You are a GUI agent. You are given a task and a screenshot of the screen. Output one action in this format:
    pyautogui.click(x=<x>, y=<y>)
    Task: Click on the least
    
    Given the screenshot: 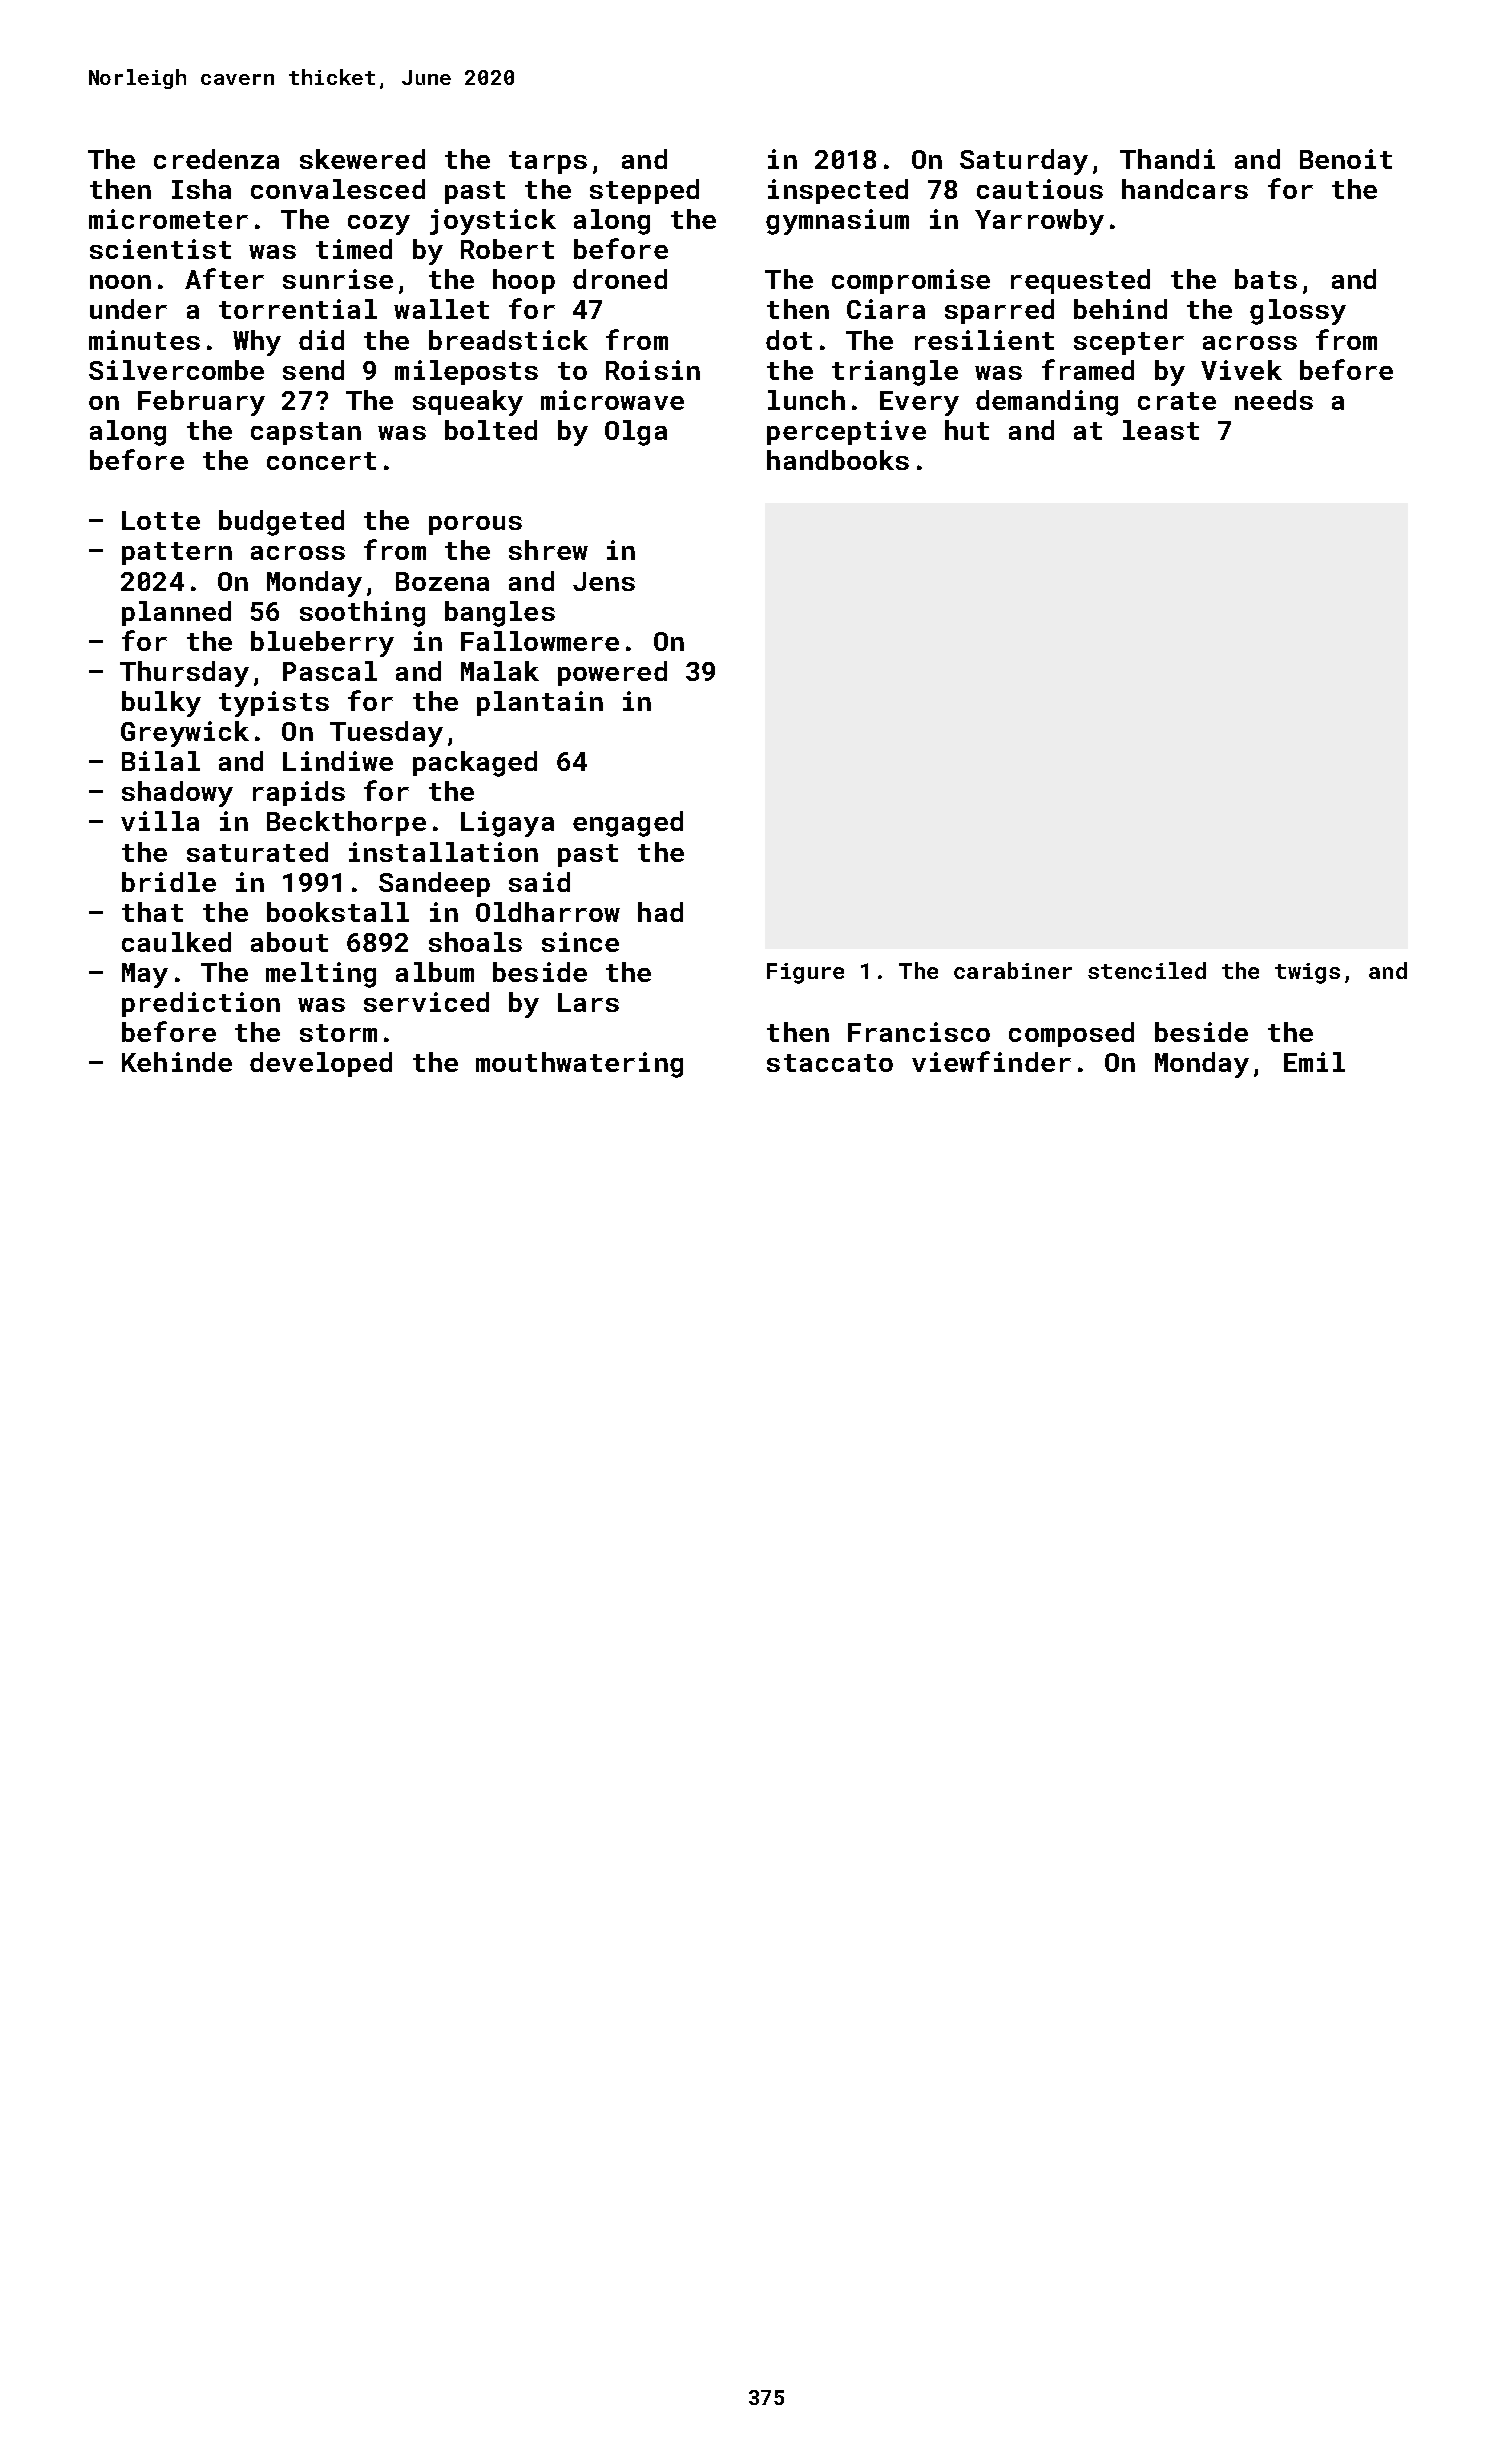 What is the action you would take?
    pyautogui.click(x=1161, y=430)
